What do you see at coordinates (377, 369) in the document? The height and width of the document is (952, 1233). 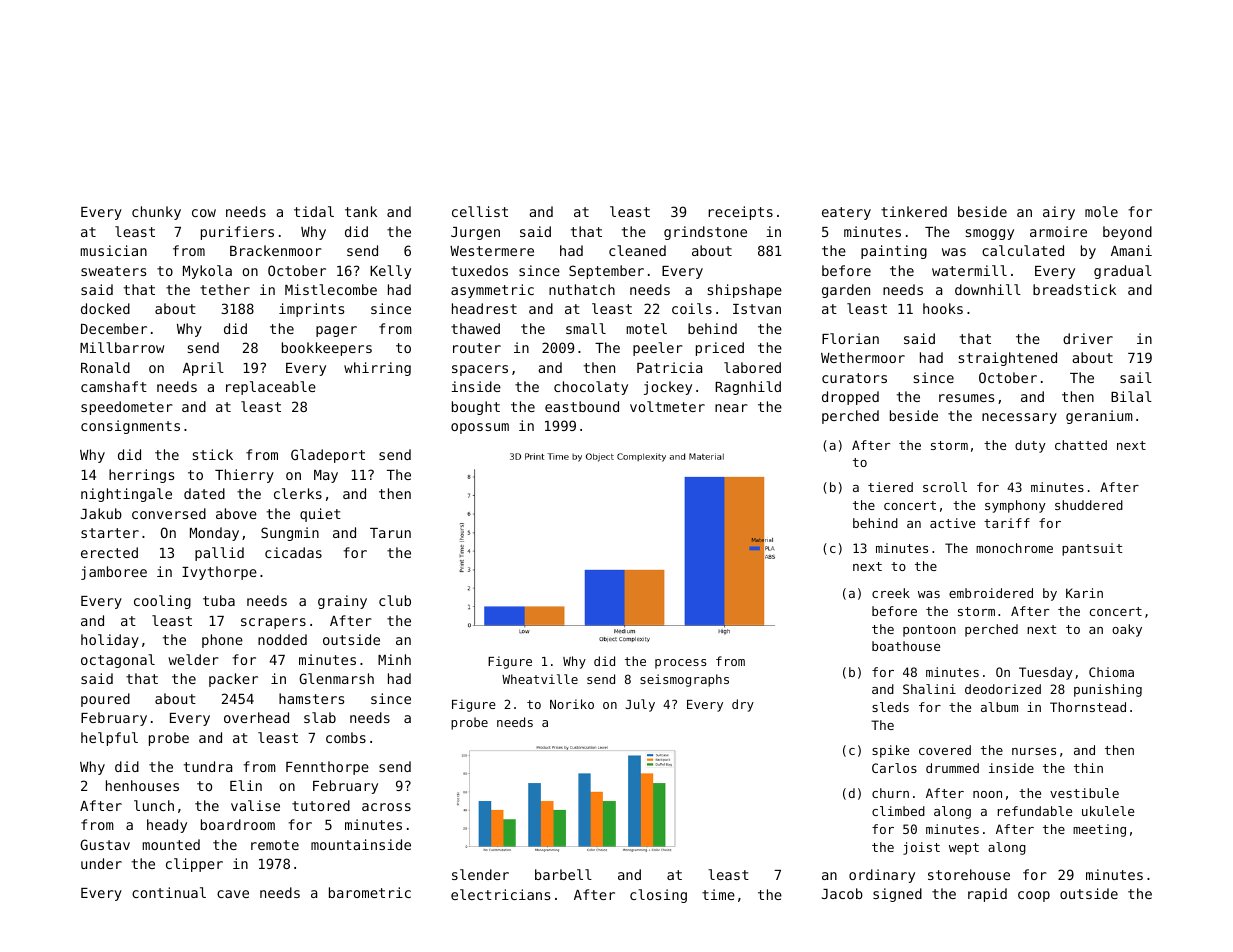 I see `whirring` at bounding box center [377, 369].
